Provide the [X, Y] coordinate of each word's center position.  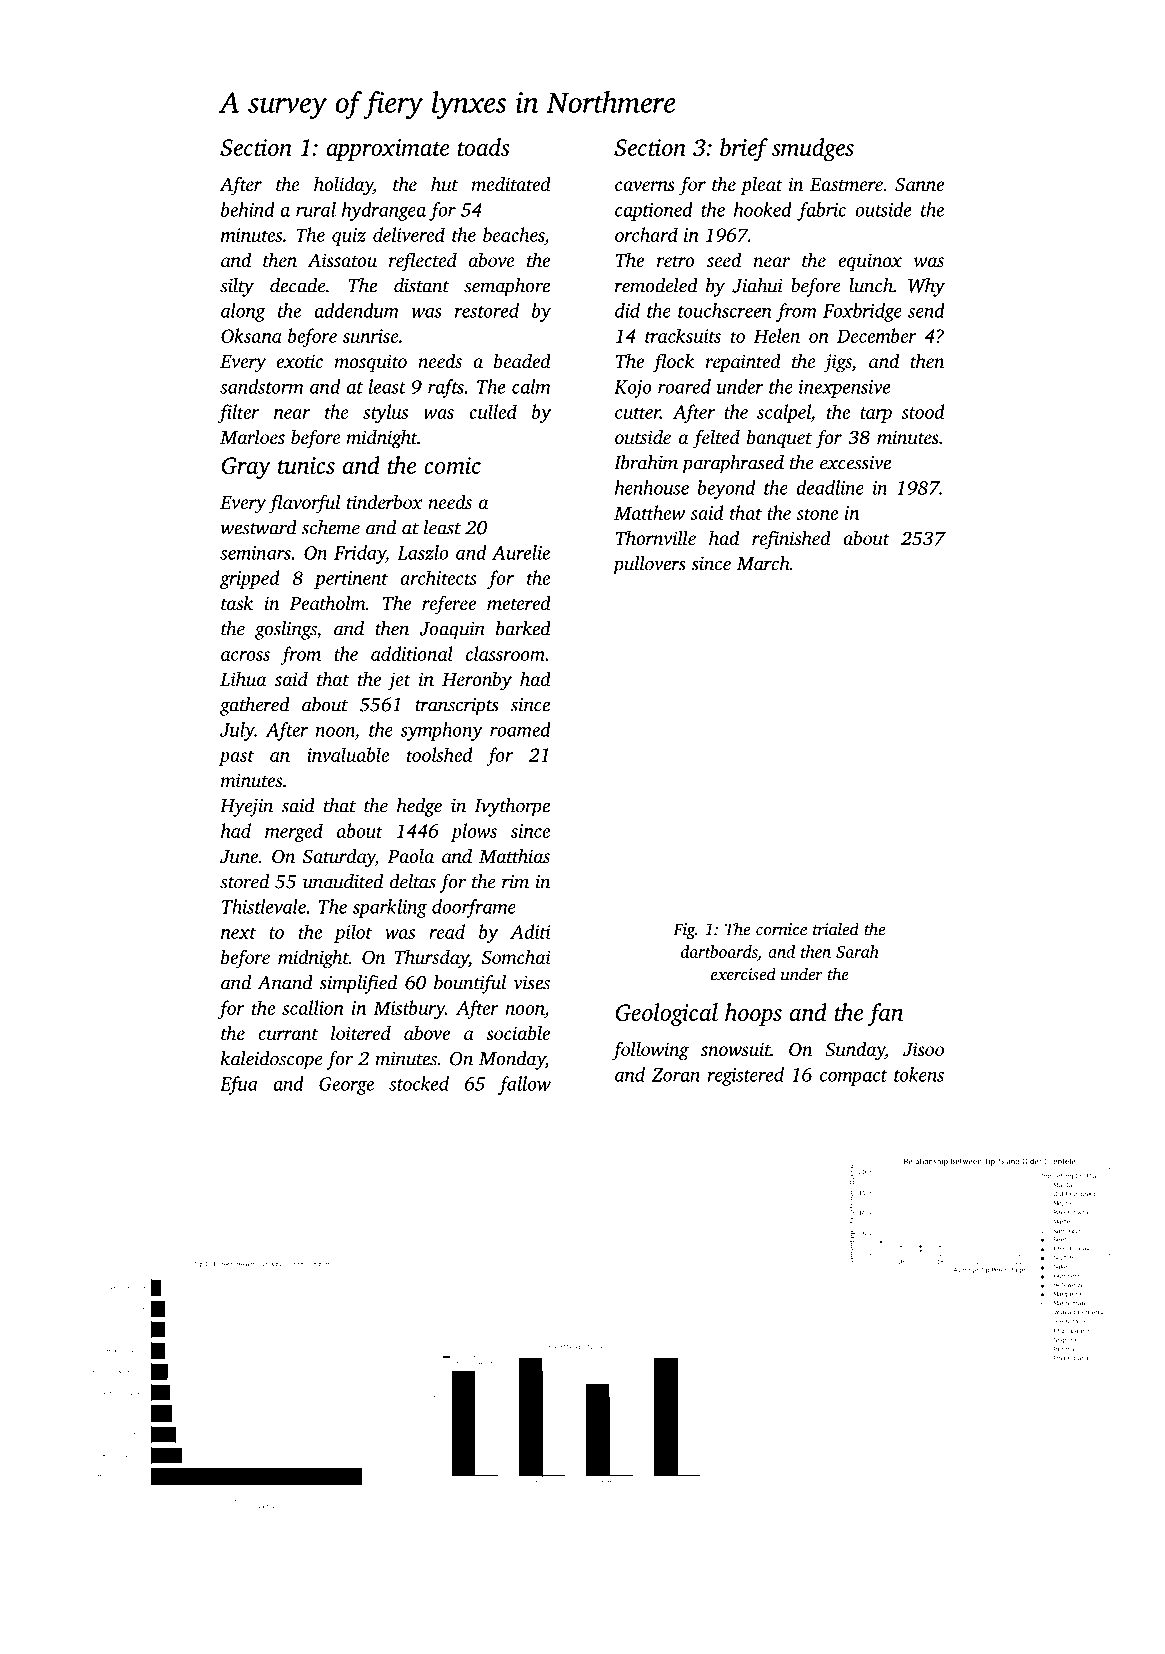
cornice [781, 929]
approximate [388, 150]
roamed [520, 729]
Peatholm [327, 602]
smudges [813, 149]
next [238, 933]
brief [744, 149]
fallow [524, 1085]
